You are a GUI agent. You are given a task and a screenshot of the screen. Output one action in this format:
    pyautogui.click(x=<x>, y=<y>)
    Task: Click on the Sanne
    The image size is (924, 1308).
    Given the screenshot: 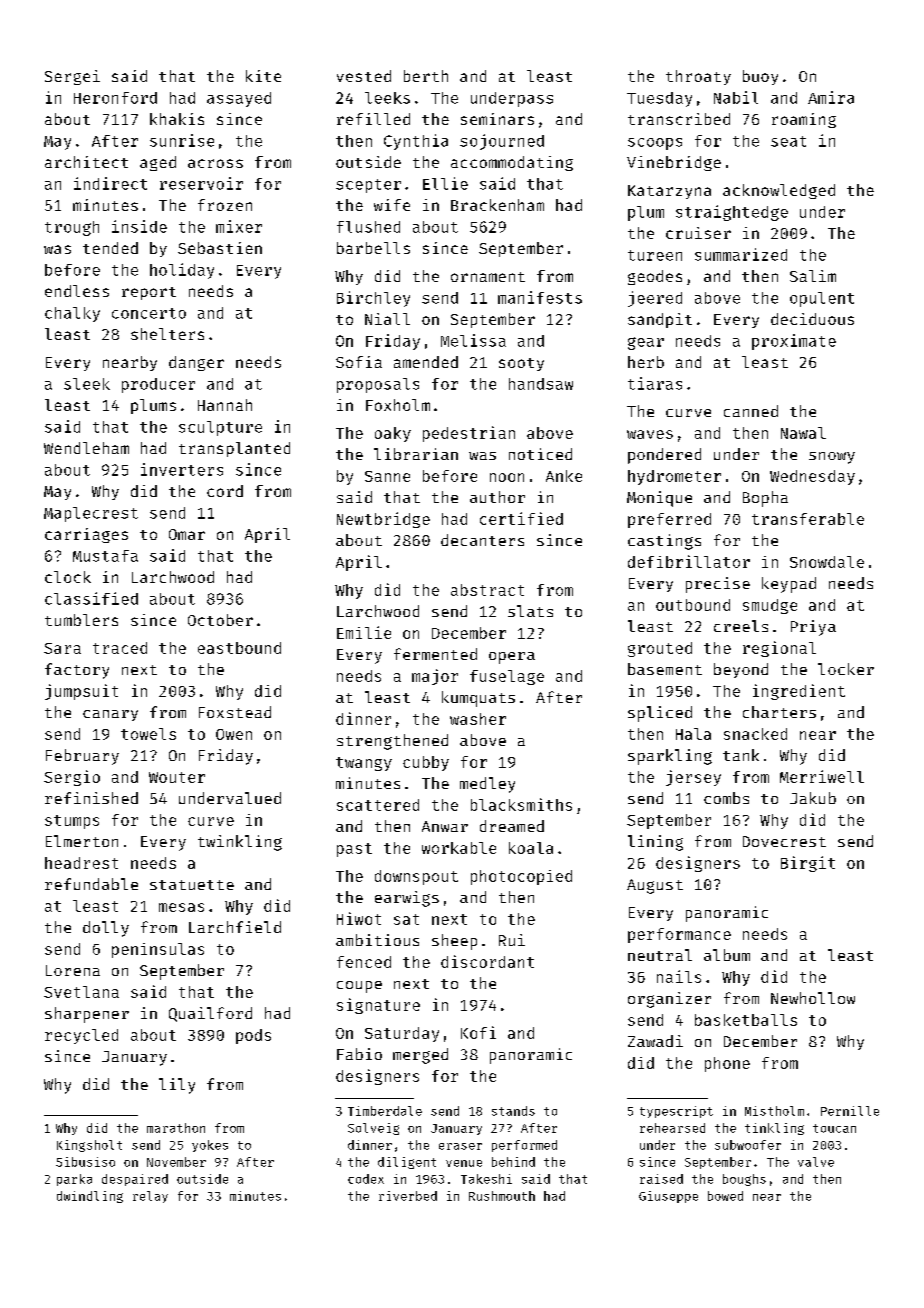 What is the action you would take?
    pyautogui.click(x=387, y=476)
